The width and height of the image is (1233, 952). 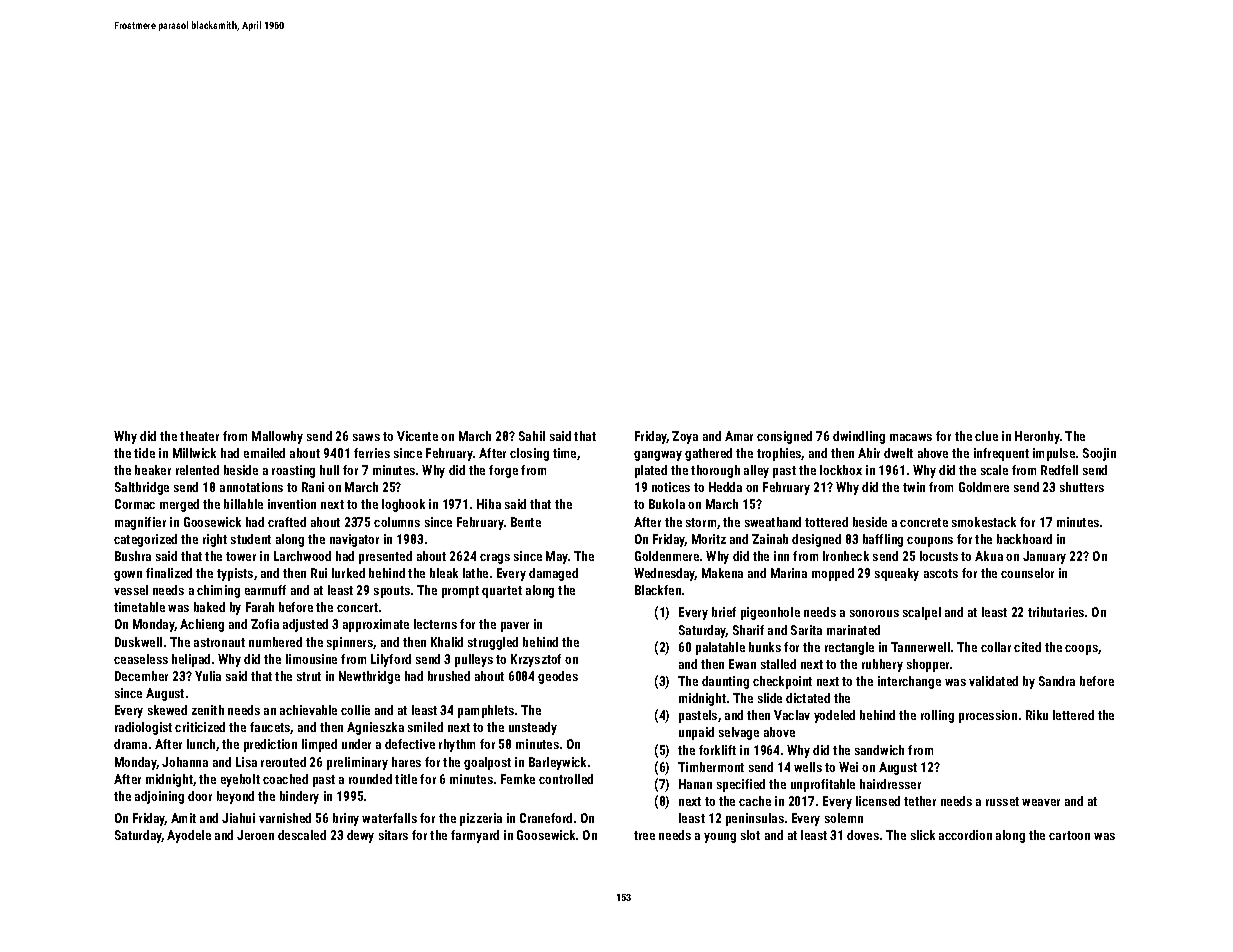 What do you see at coordinates (914, 487) in the image?
I see `twin` at bounding box center [914, 487].
